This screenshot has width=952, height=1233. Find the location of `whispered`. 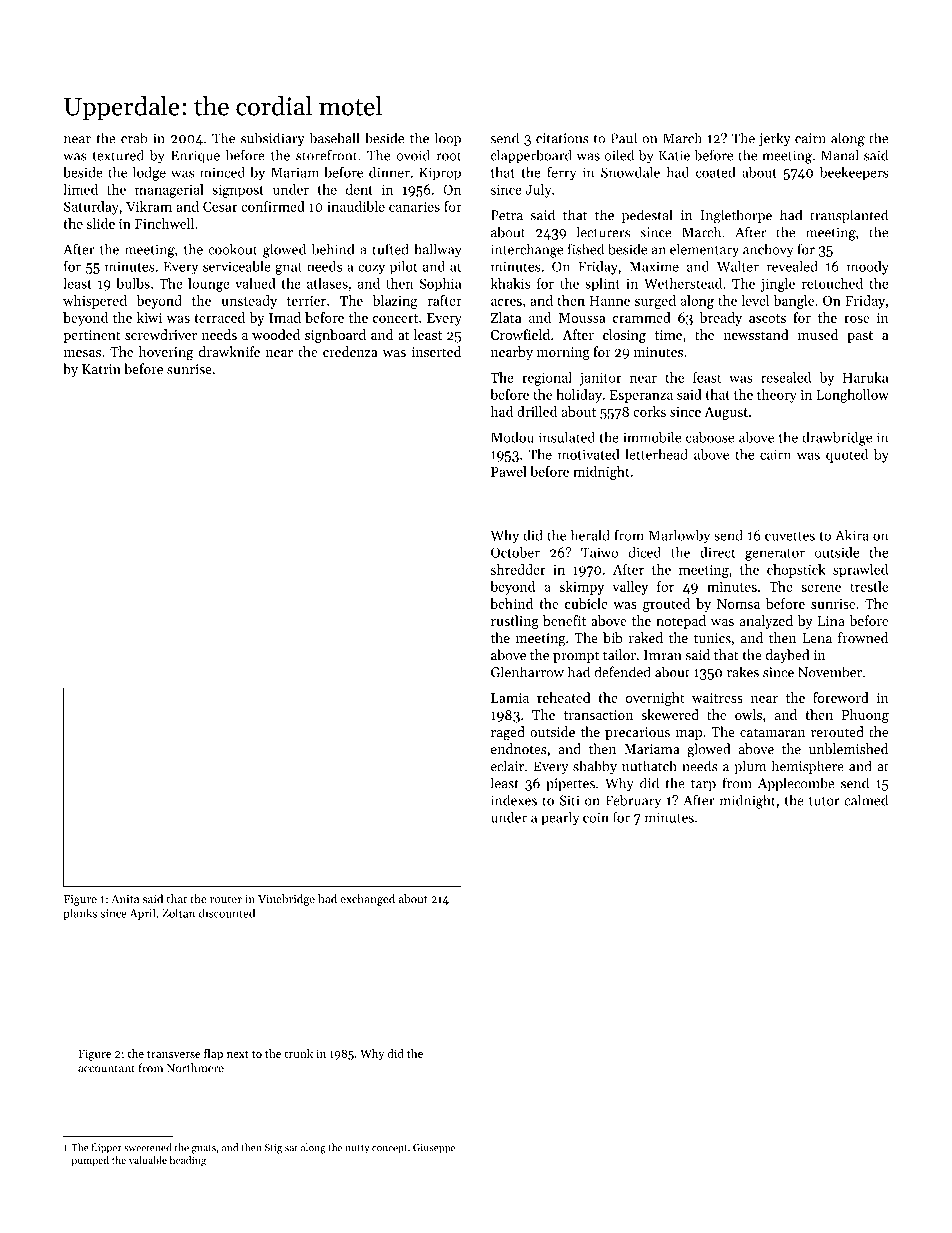

whispered is located at coordinates (95, 302).
